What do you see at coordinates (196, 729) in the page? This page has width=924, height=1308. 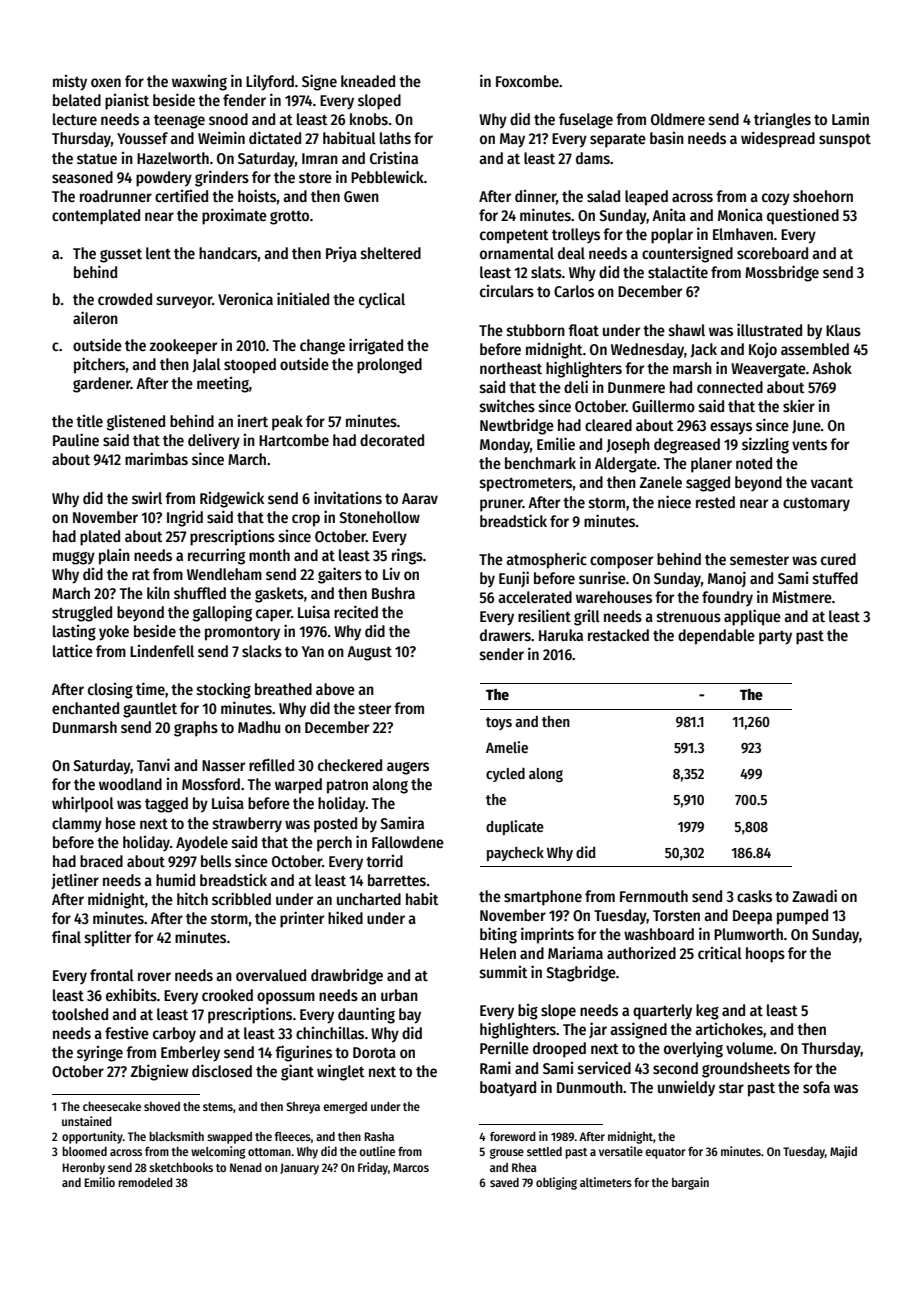 I see `graphs` at bounding box center [196, 729].
